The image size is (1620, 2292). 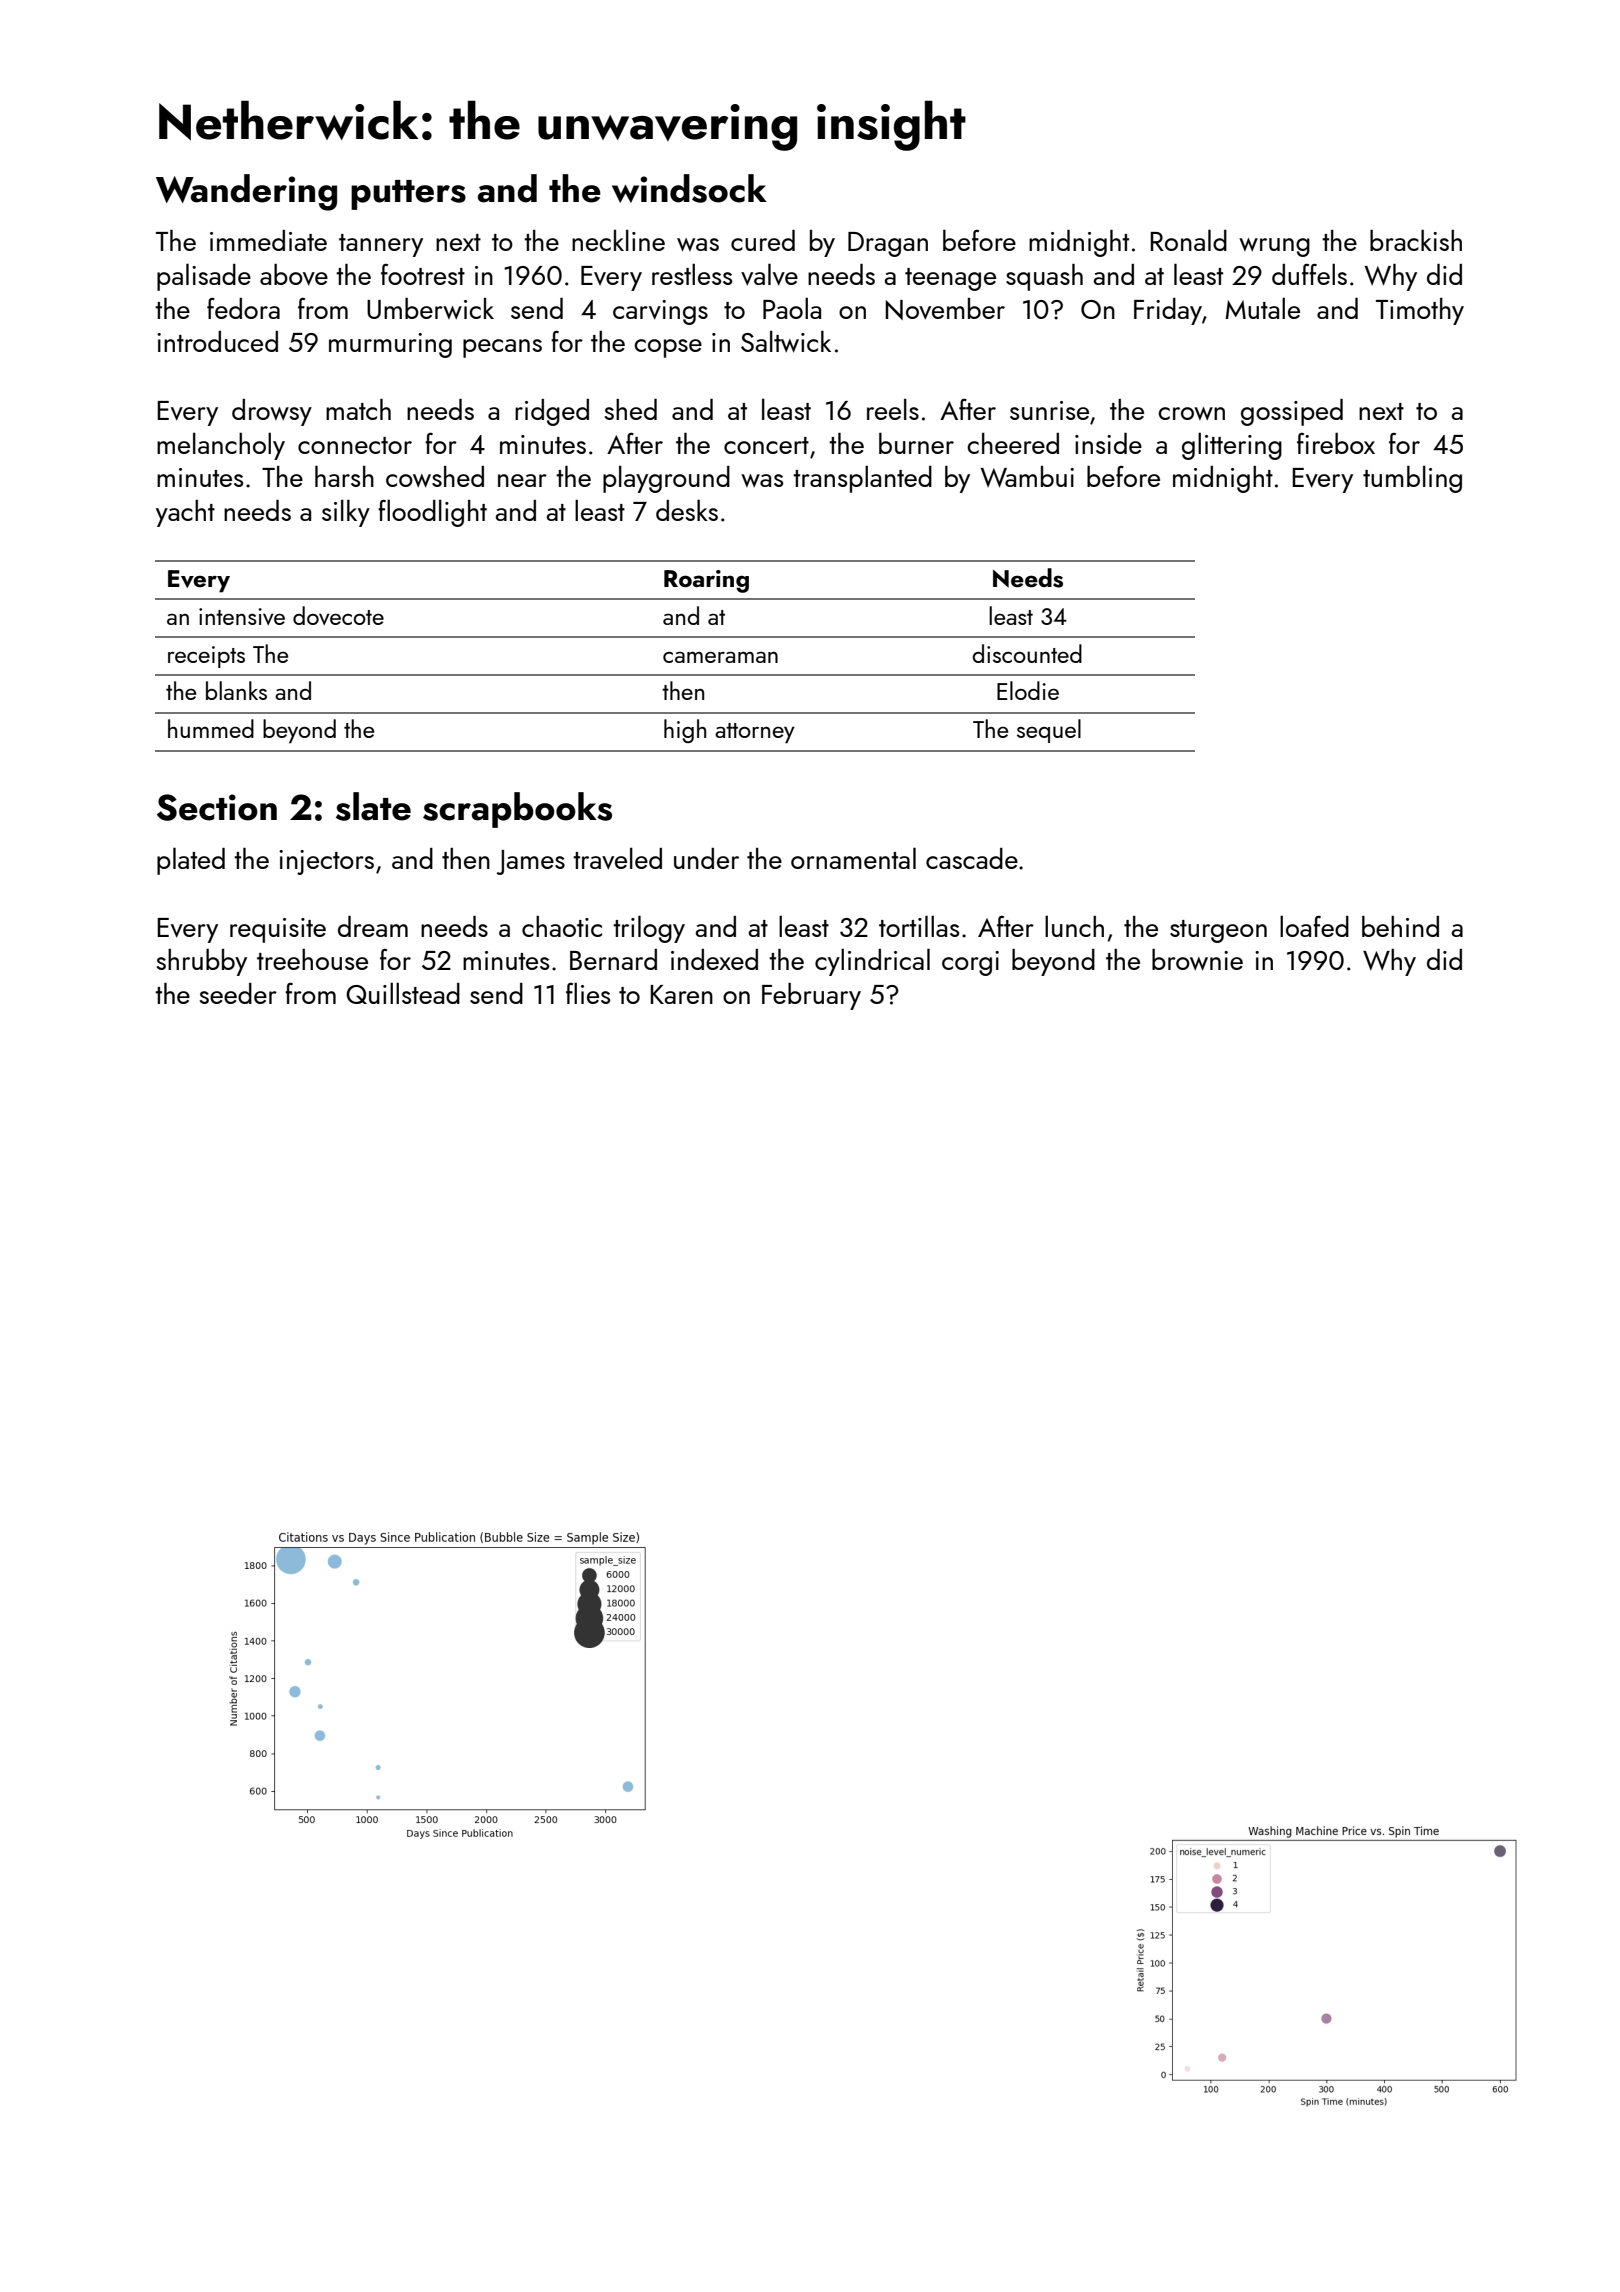 What do you see at coordinates (706, 581) in the screenshot?
I see `Roaring` at bounding box center [706, 581].
